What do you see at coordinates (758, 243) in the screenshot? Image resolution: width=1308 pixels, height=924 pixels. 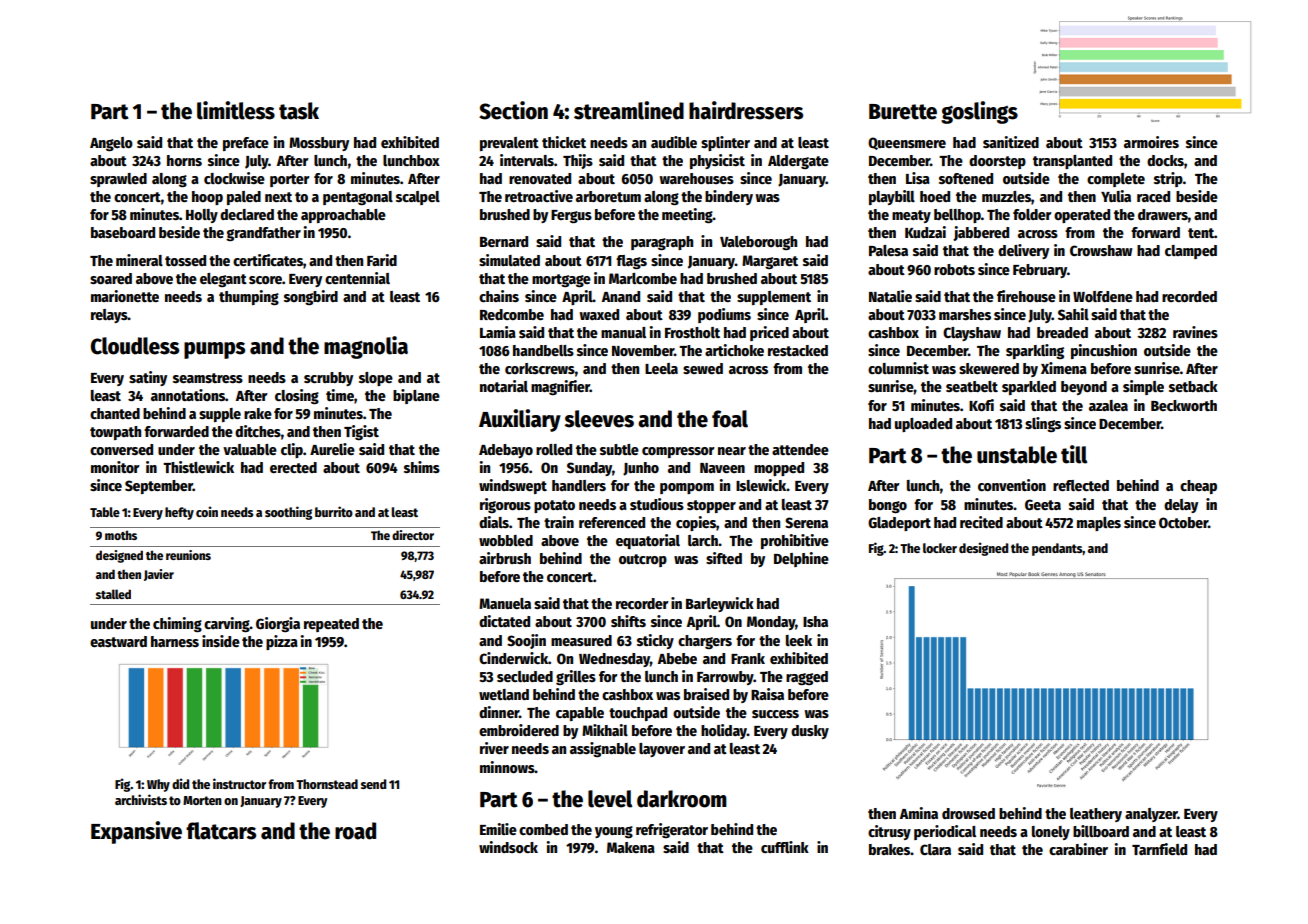 I see `Valeborough` at bounding box center [758, 243].
